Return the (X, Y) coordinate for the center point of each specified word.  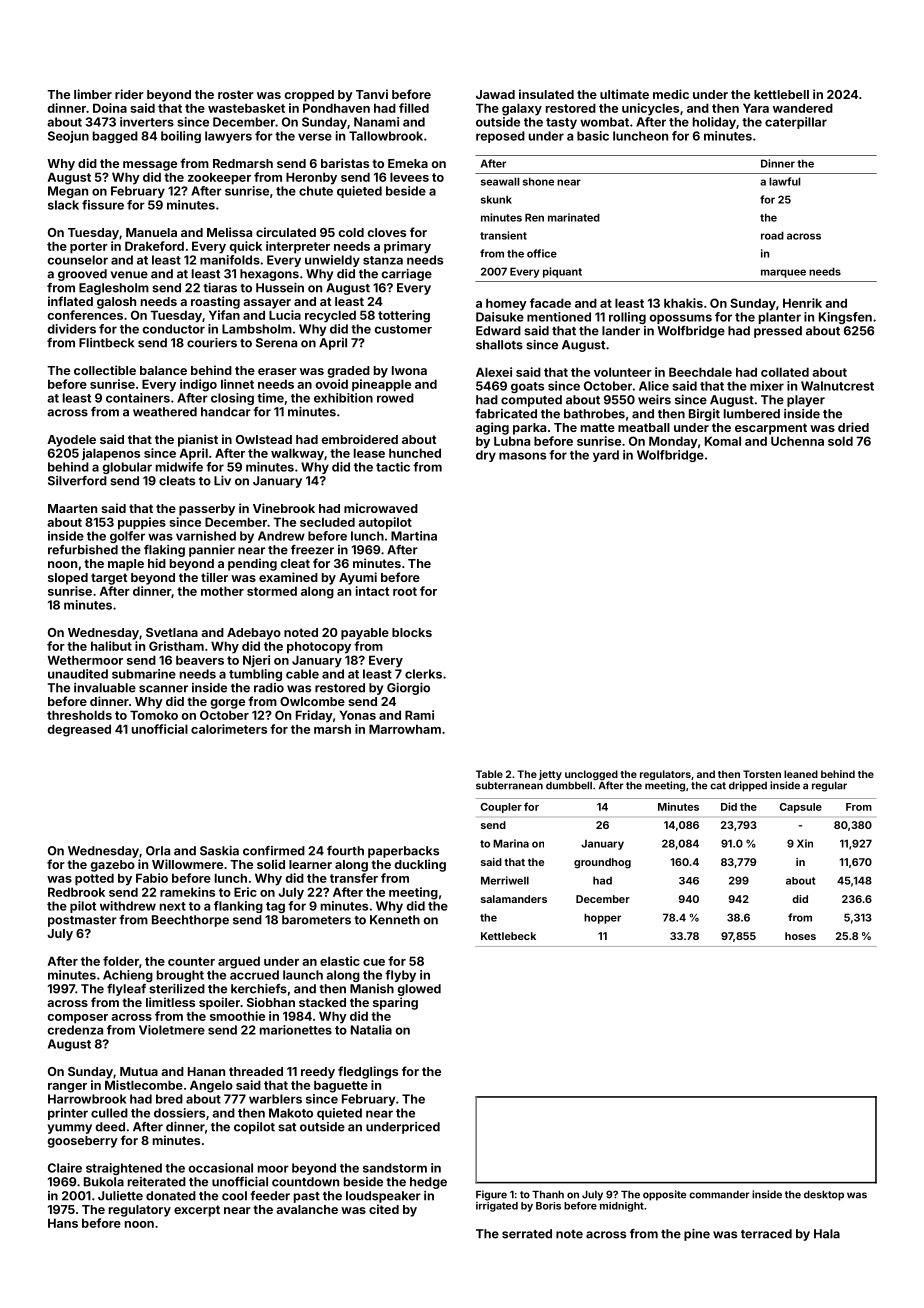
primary (407, 247)
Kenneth (395, 920)
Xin (805, 843)
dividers (72, 329)
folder (121, 961)
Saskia (219, 851)
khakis (683, 303)
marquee (783, 273)
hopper (602, 918)
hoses (800, 936)
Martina (414, 536)
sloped (68, 579)
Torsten (762, 774)
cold (351, 232)
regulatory (140, 1211)
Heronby (311, 178)
